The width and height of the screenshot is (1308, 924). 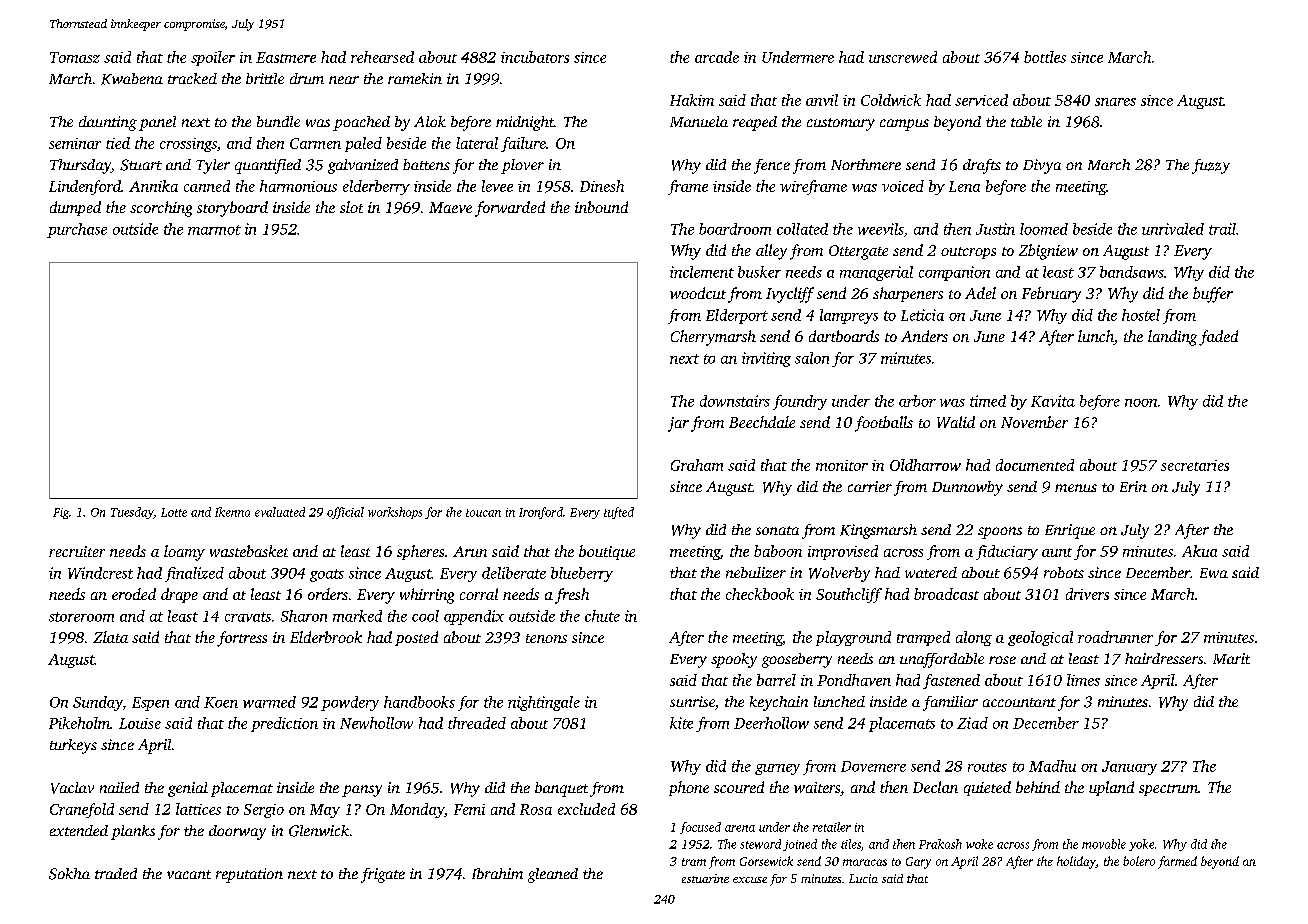 What do you see at coordinates (619, 513) in the screenshot?
I see `tufted` at bounding box center [619, 513].
